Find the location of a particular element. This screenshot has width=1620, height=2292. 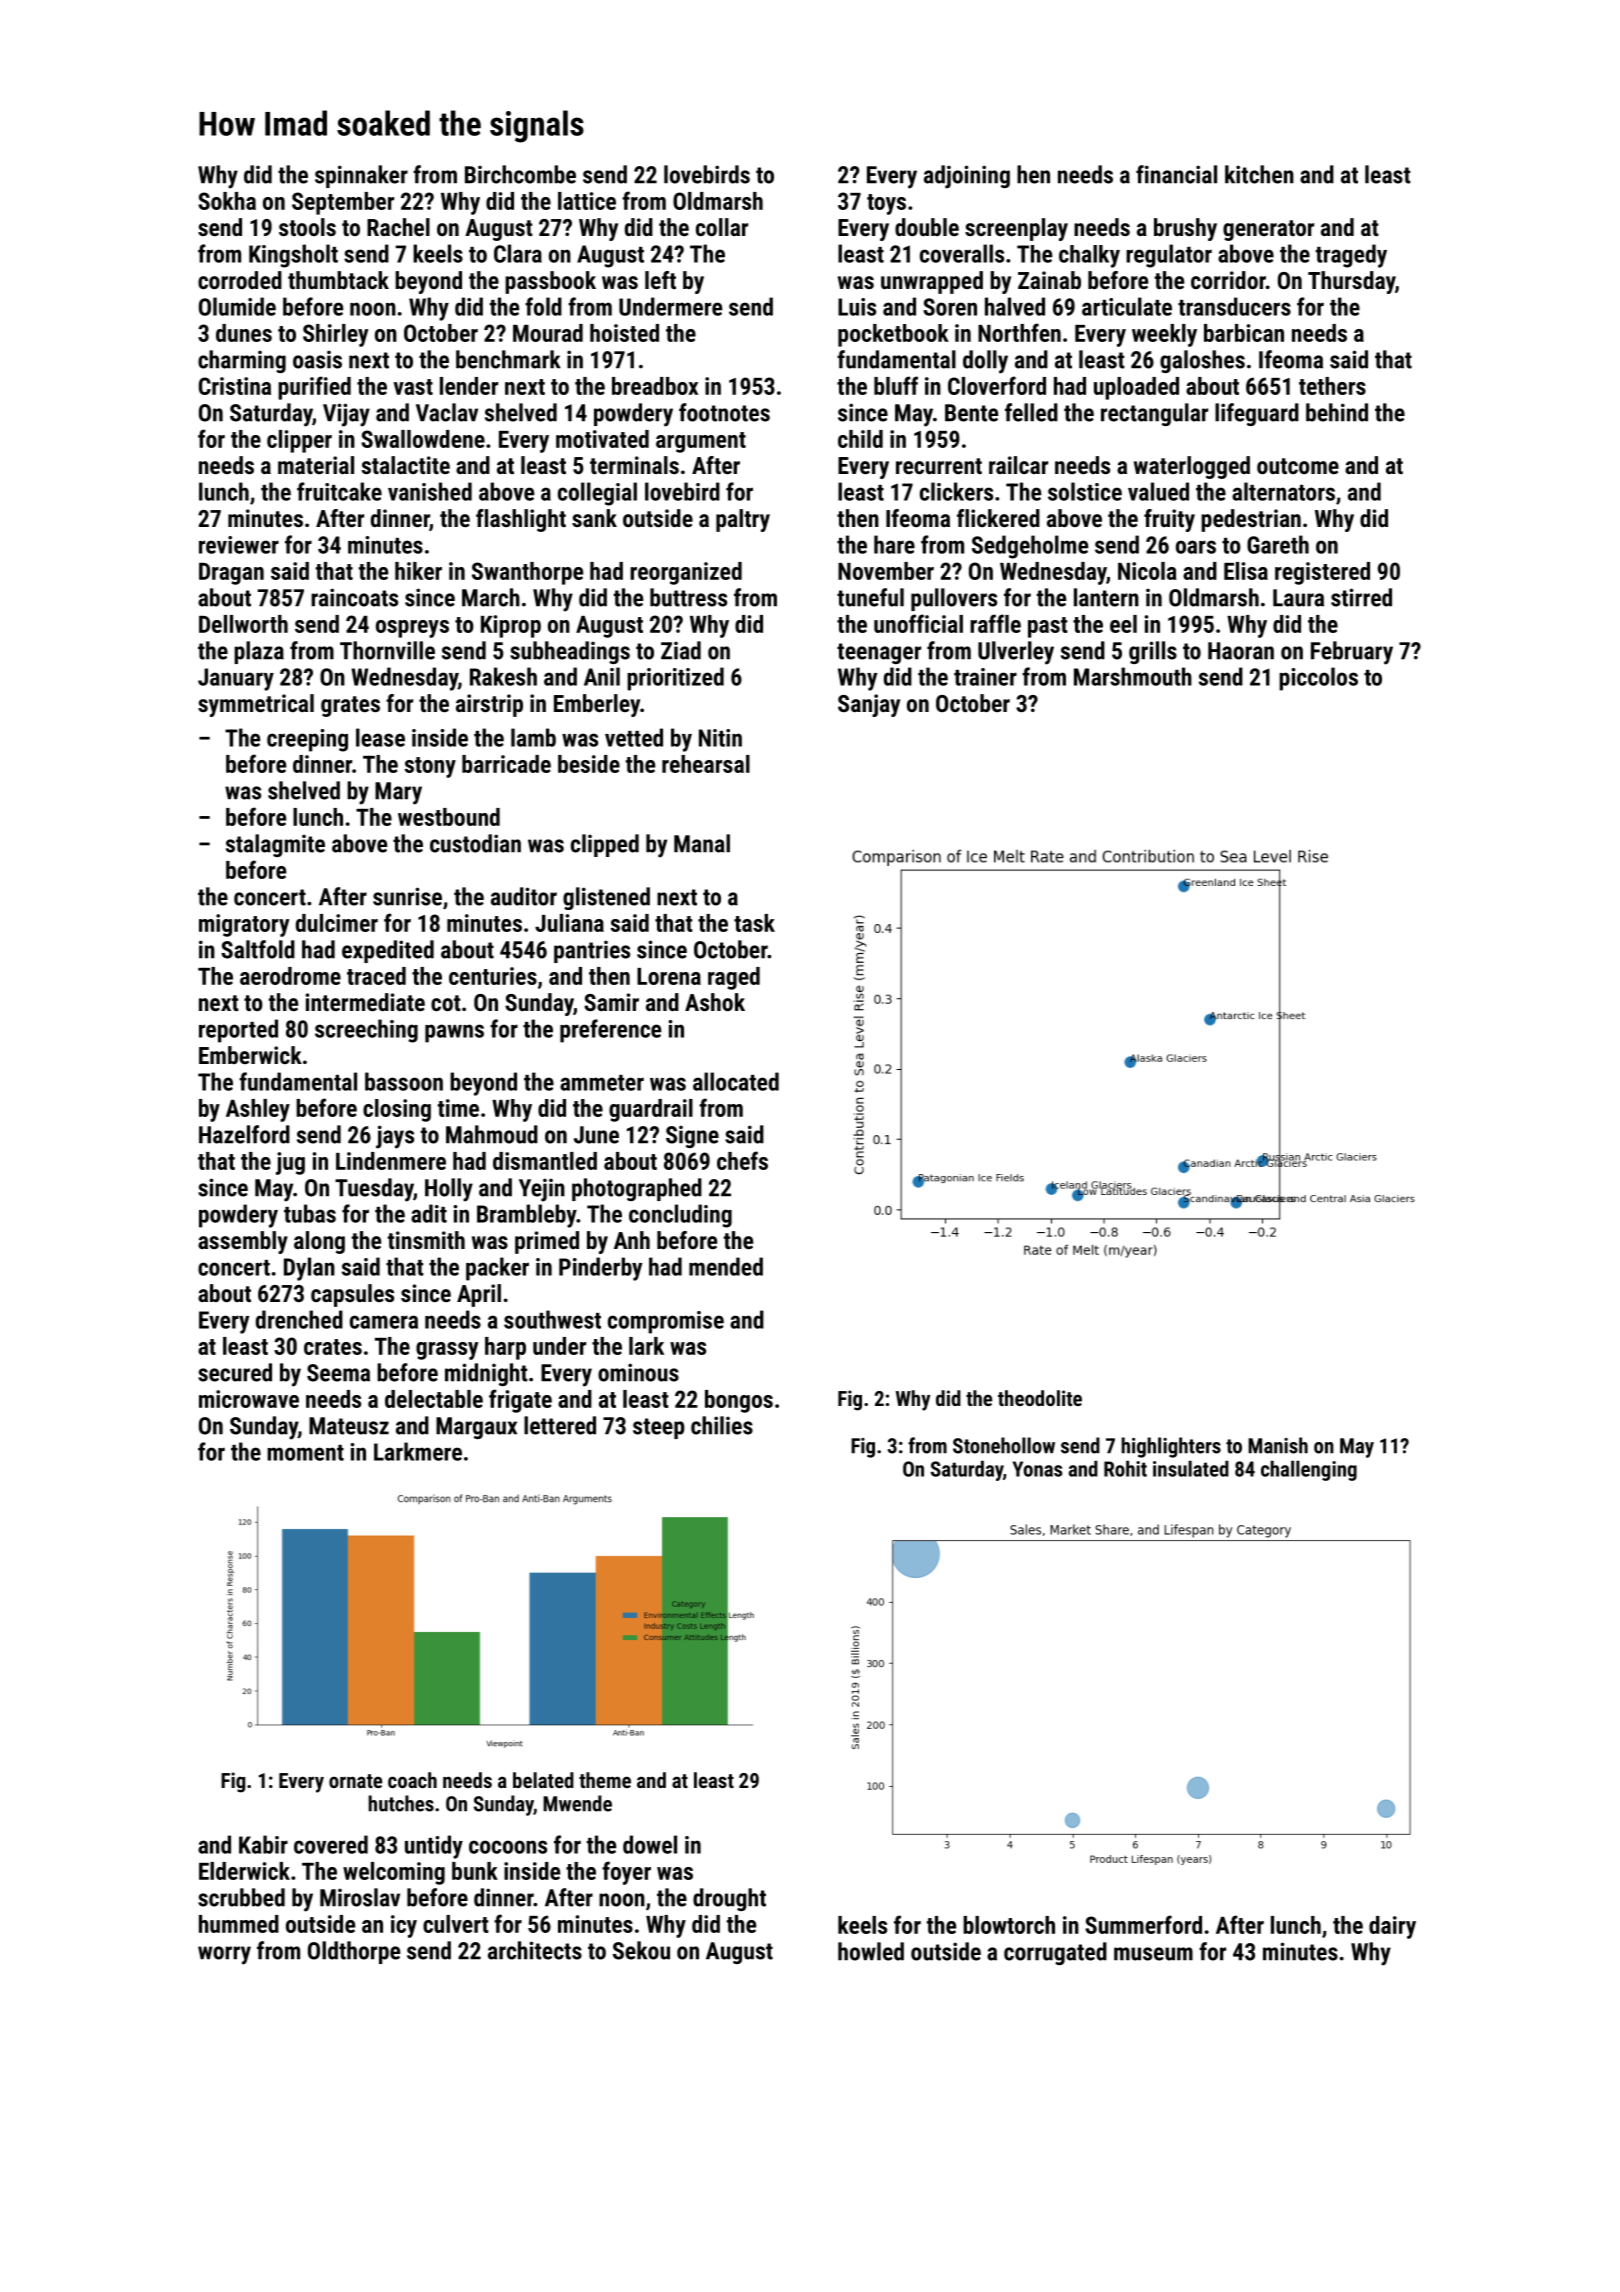

howled is located at coordinates (871, 1951).
